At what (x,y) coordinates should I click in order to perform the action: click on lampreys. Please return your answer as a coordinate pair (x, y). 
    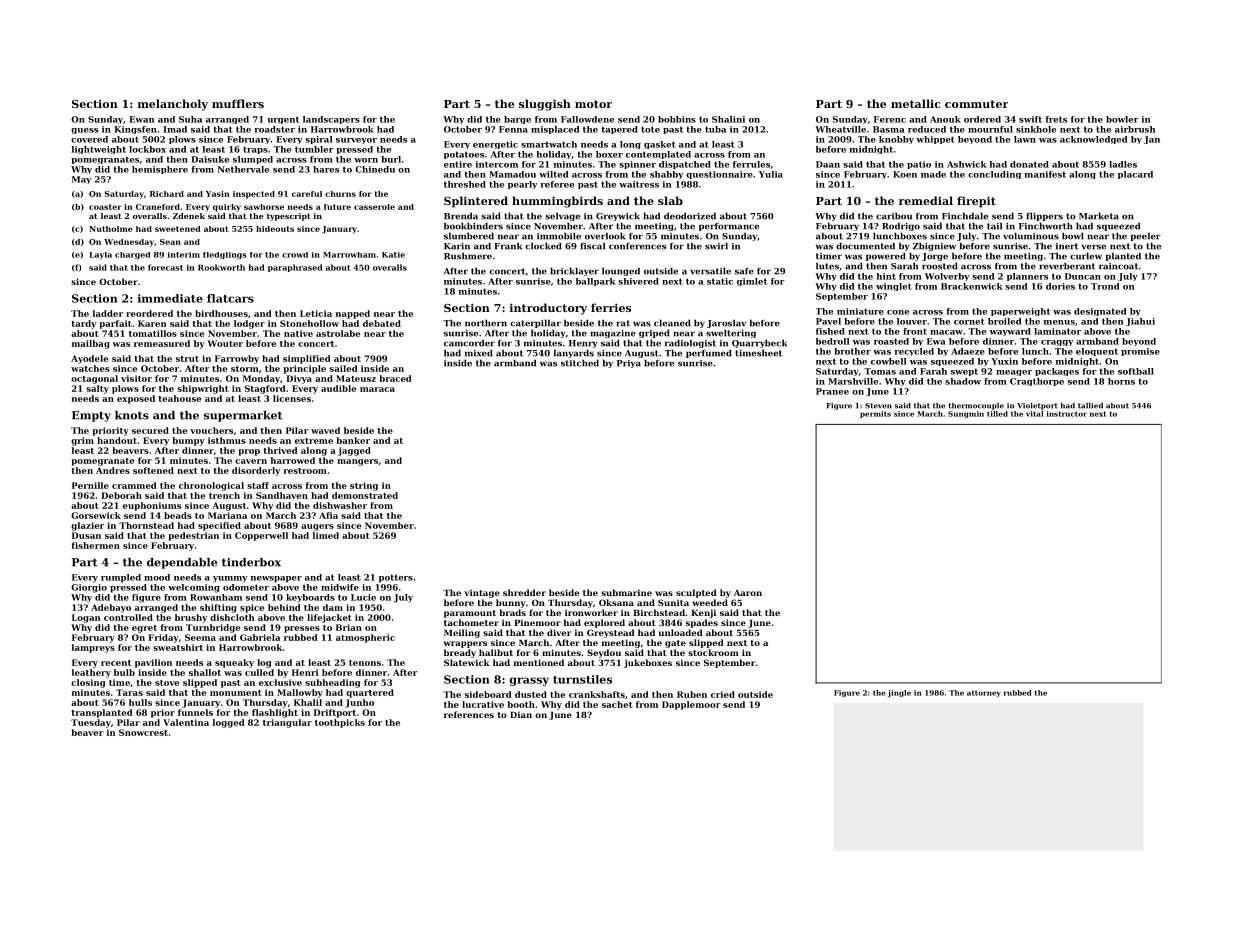
    Looking at the image, I should click on (93, 648).
